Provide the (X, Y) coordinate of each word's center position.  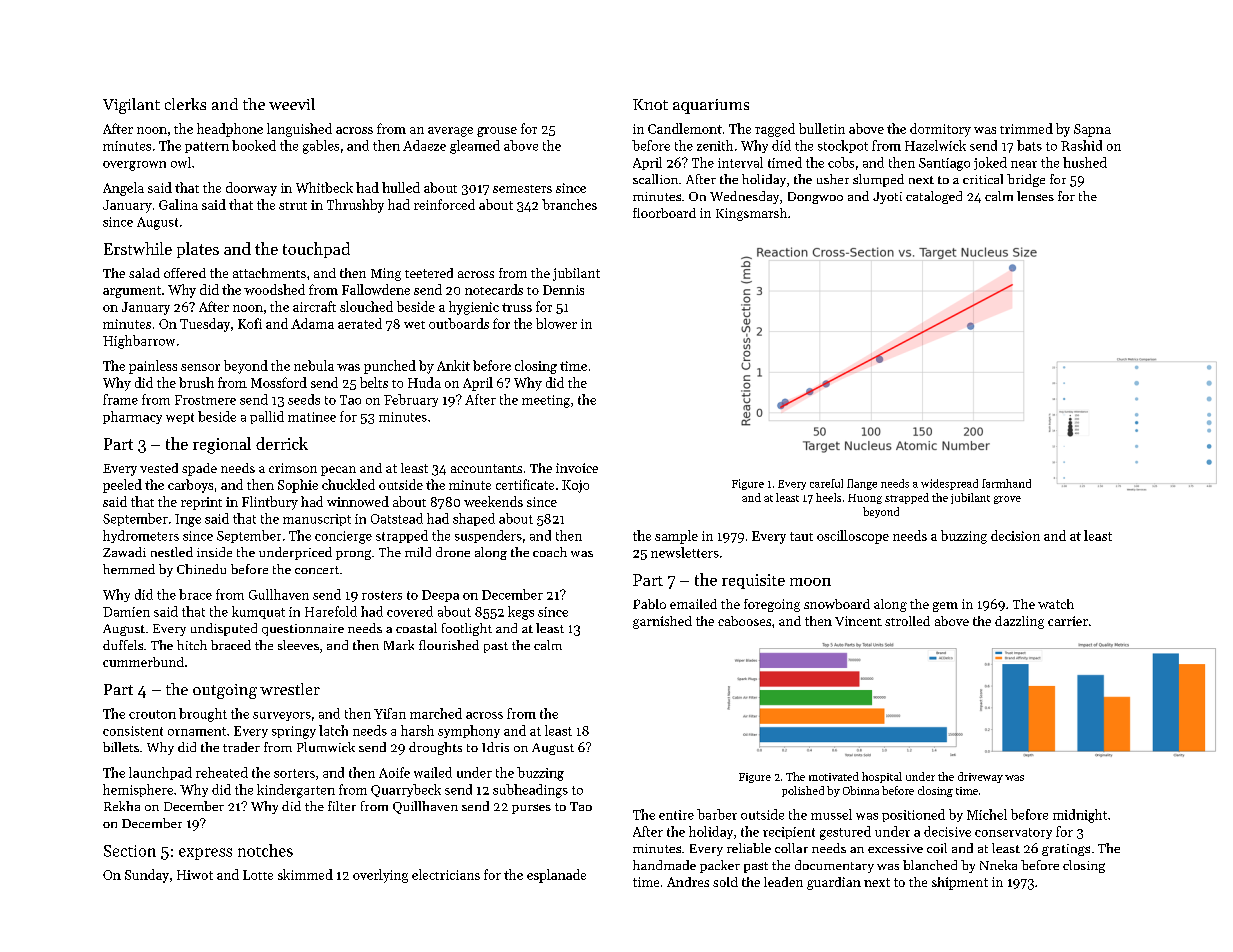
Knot (650, 104)
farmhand (1006, 483)
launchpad (160, 773)
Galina (178, 204)
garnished (662, 622)
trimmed (1026, 128)
